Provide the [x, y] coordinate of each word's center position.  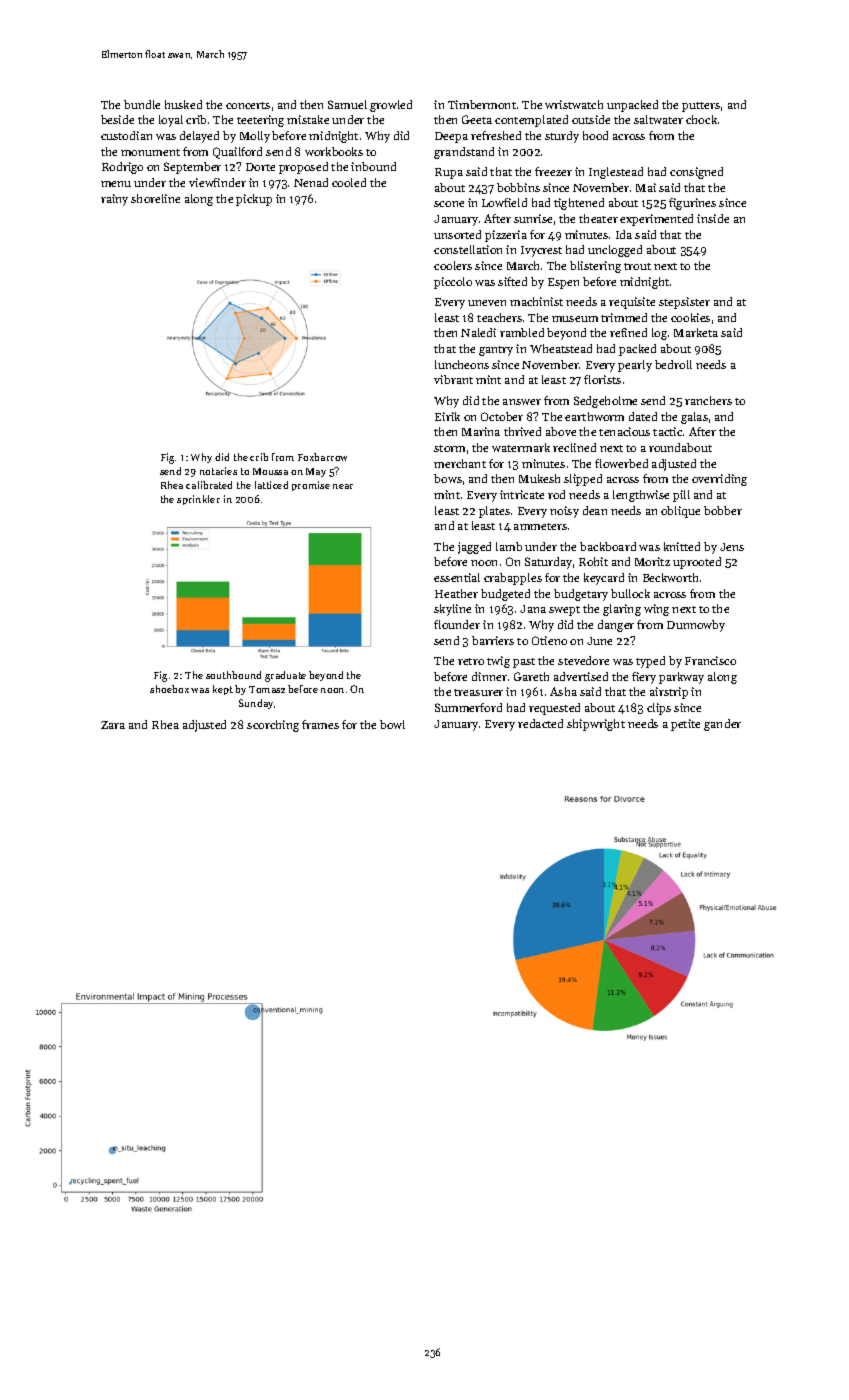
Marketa [696, 332]
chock [701, 119]
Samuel [347, 104]
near [343, 486]
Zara [113, 725]
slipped [583, 480]
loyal [171, 121]
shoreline [155, 198]
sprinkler [198, 500]
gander [722, 725]
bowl [392, 724]
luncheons [462, 364]
